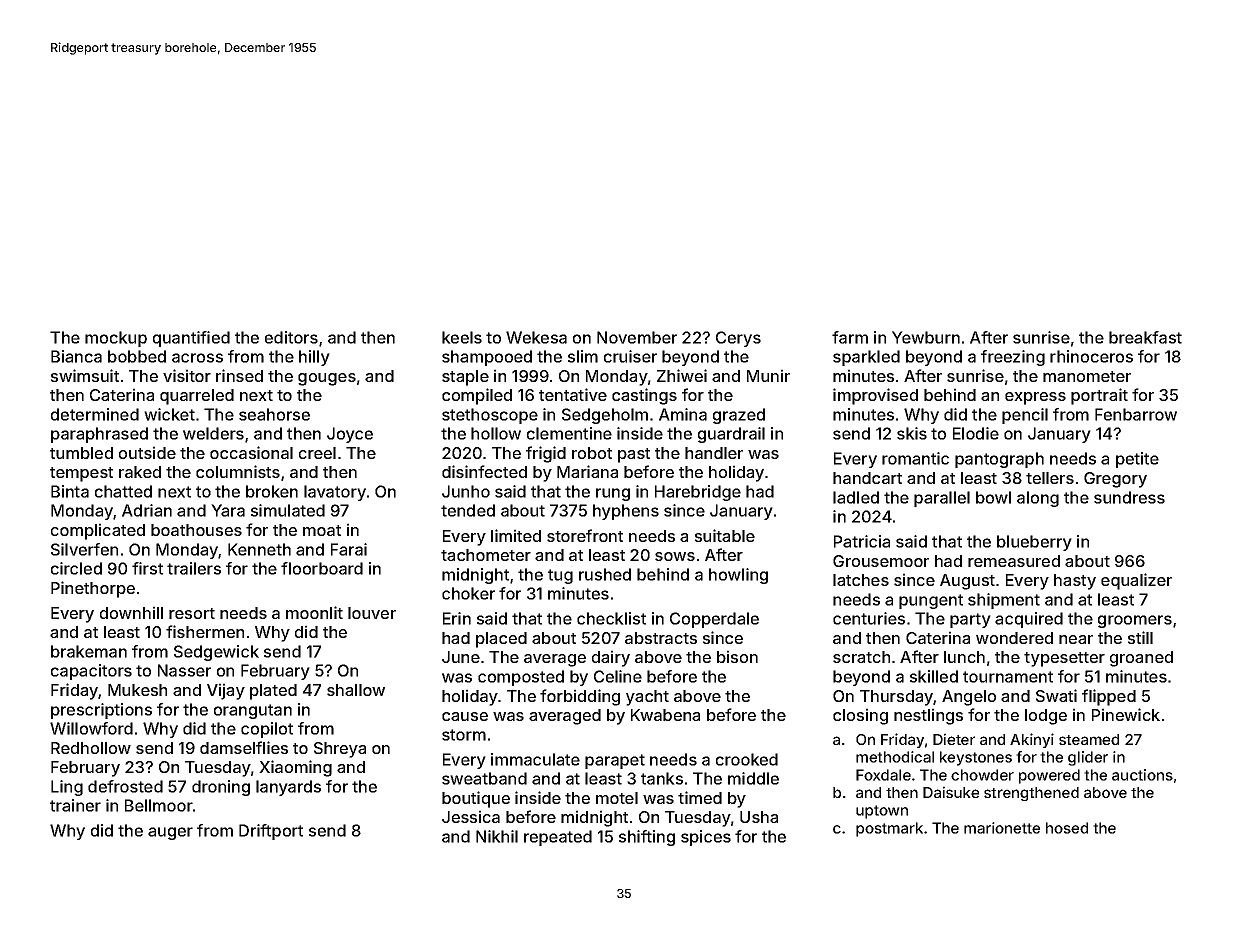 This document has width=1233, height=952. I want to click on Patricia, so click(862, 541).
